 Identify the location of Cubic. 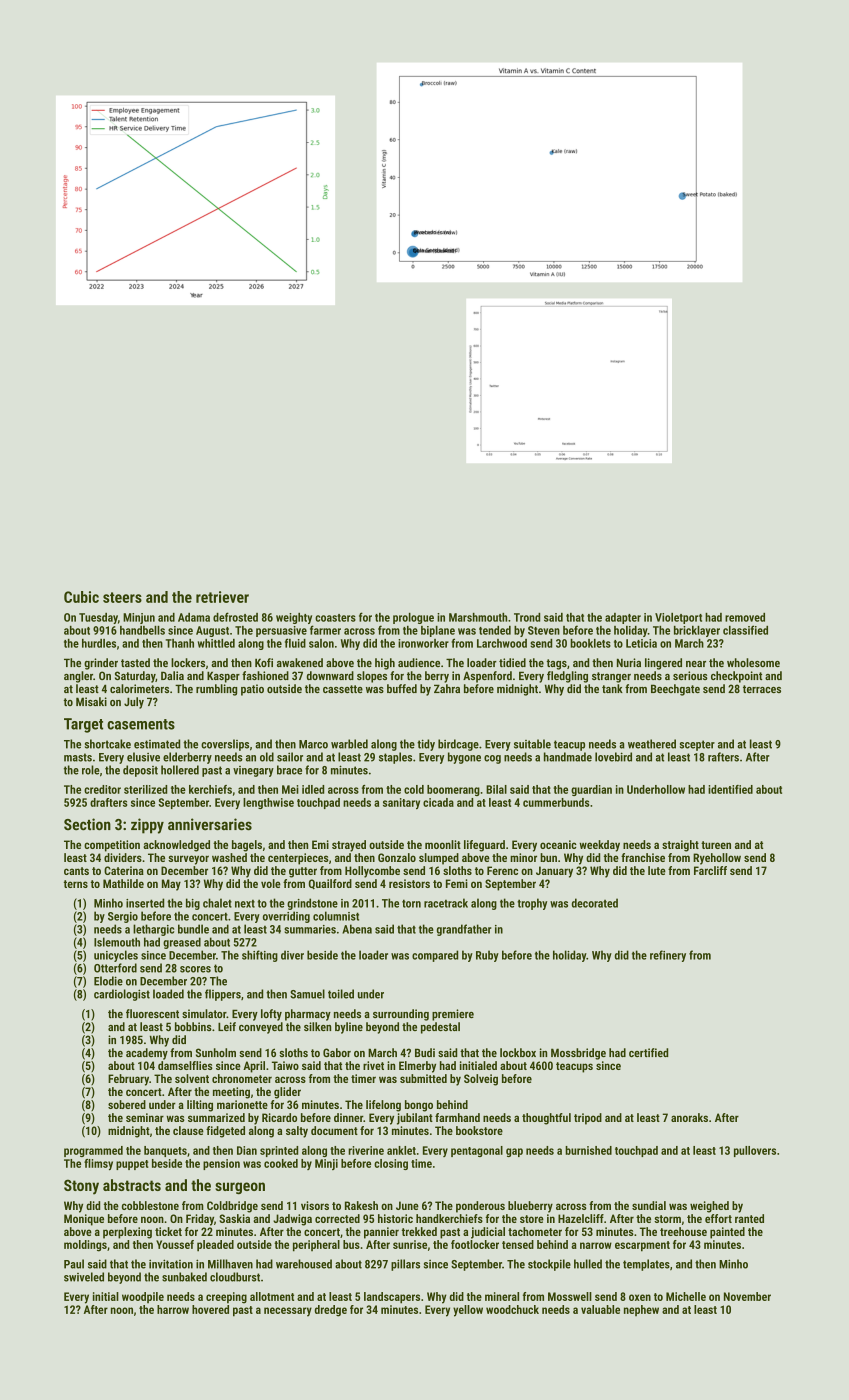
(81, 597).
